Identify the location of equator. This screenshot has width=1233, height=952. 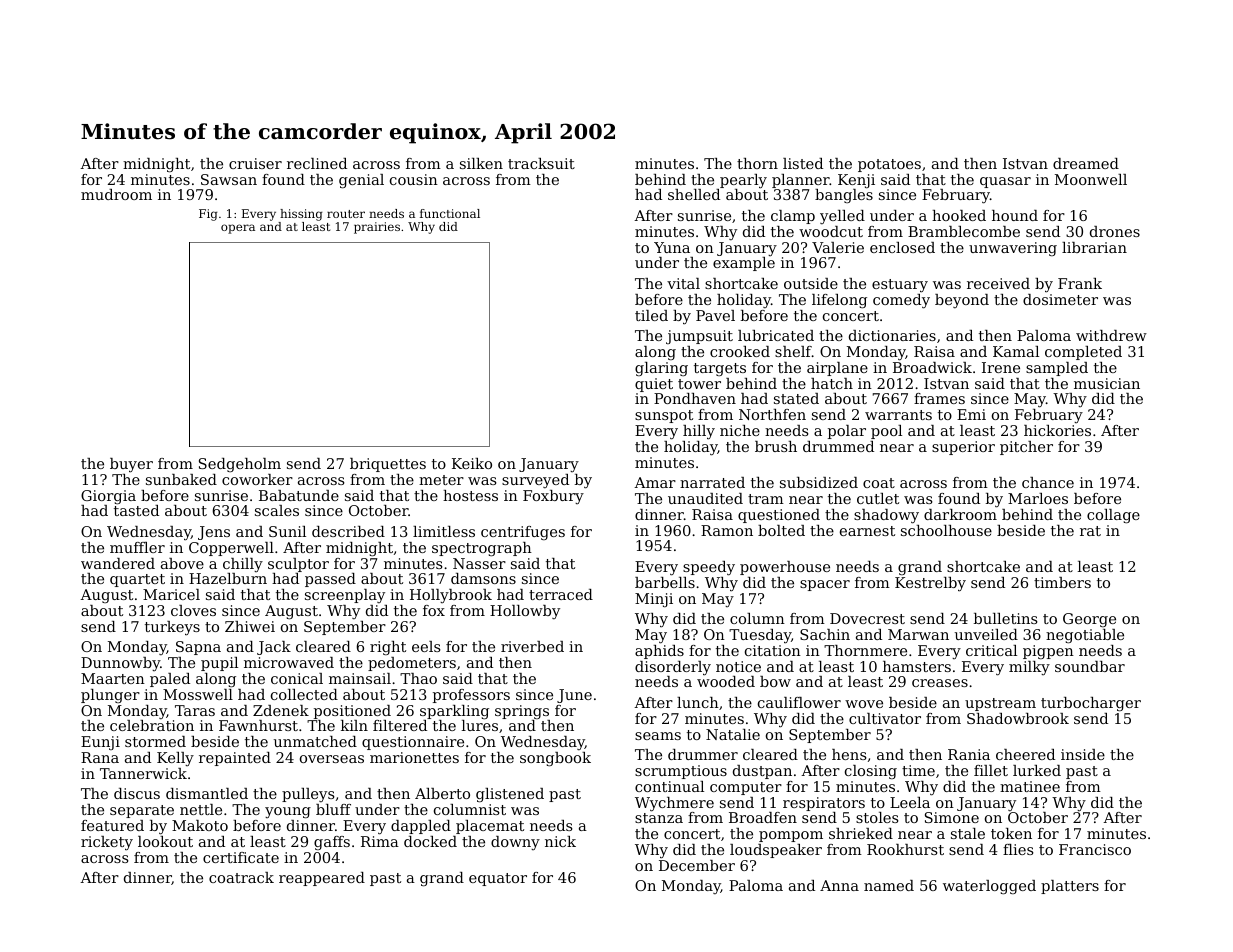
(498, 879).
